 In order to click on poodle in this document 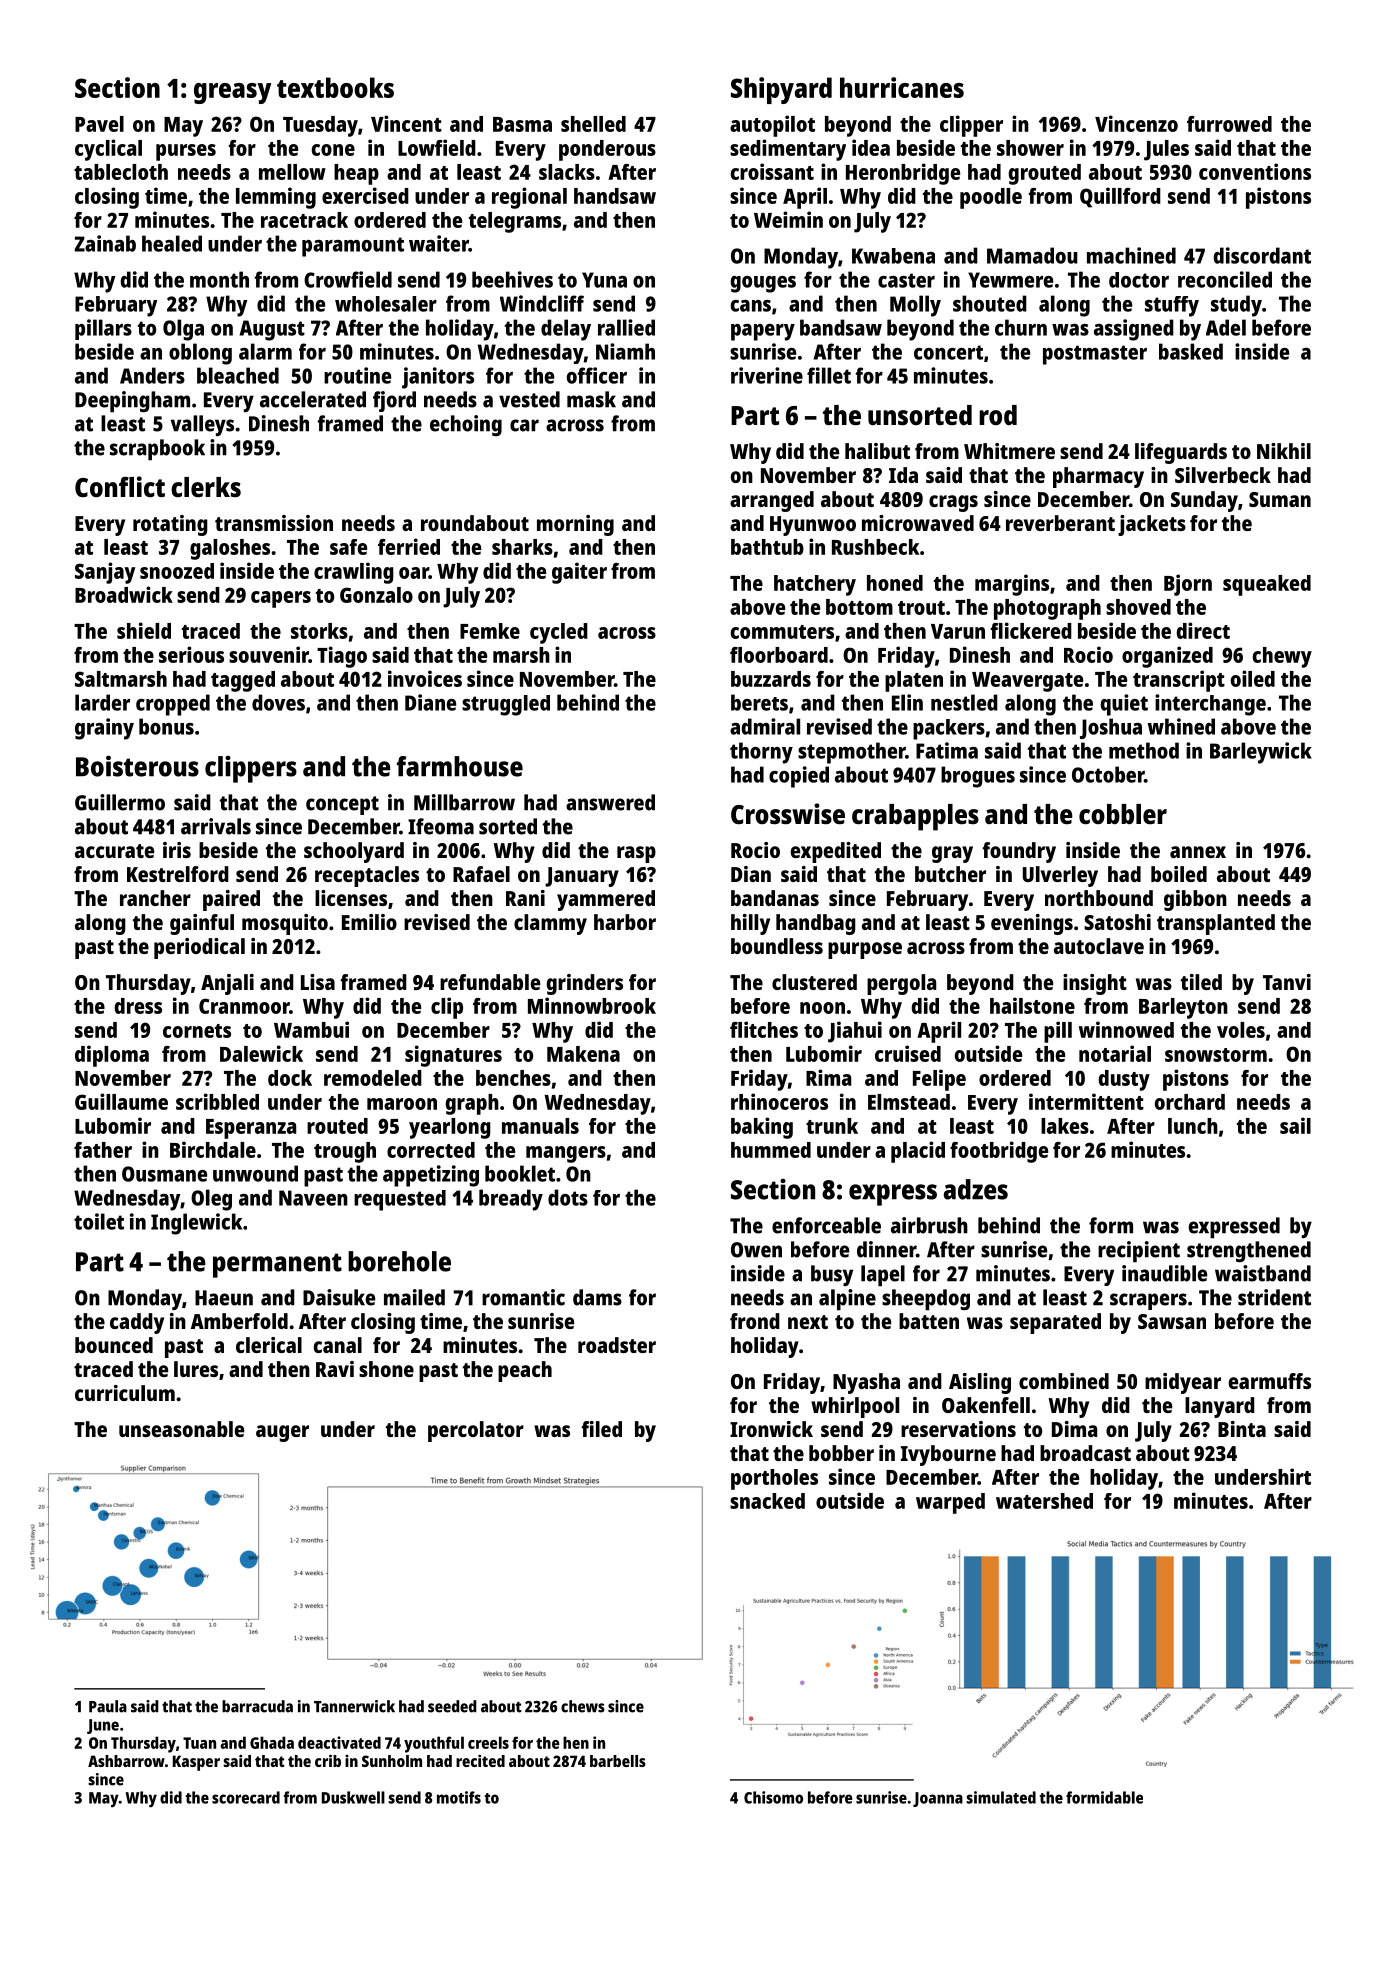, I will do `click(991, 198)`.
